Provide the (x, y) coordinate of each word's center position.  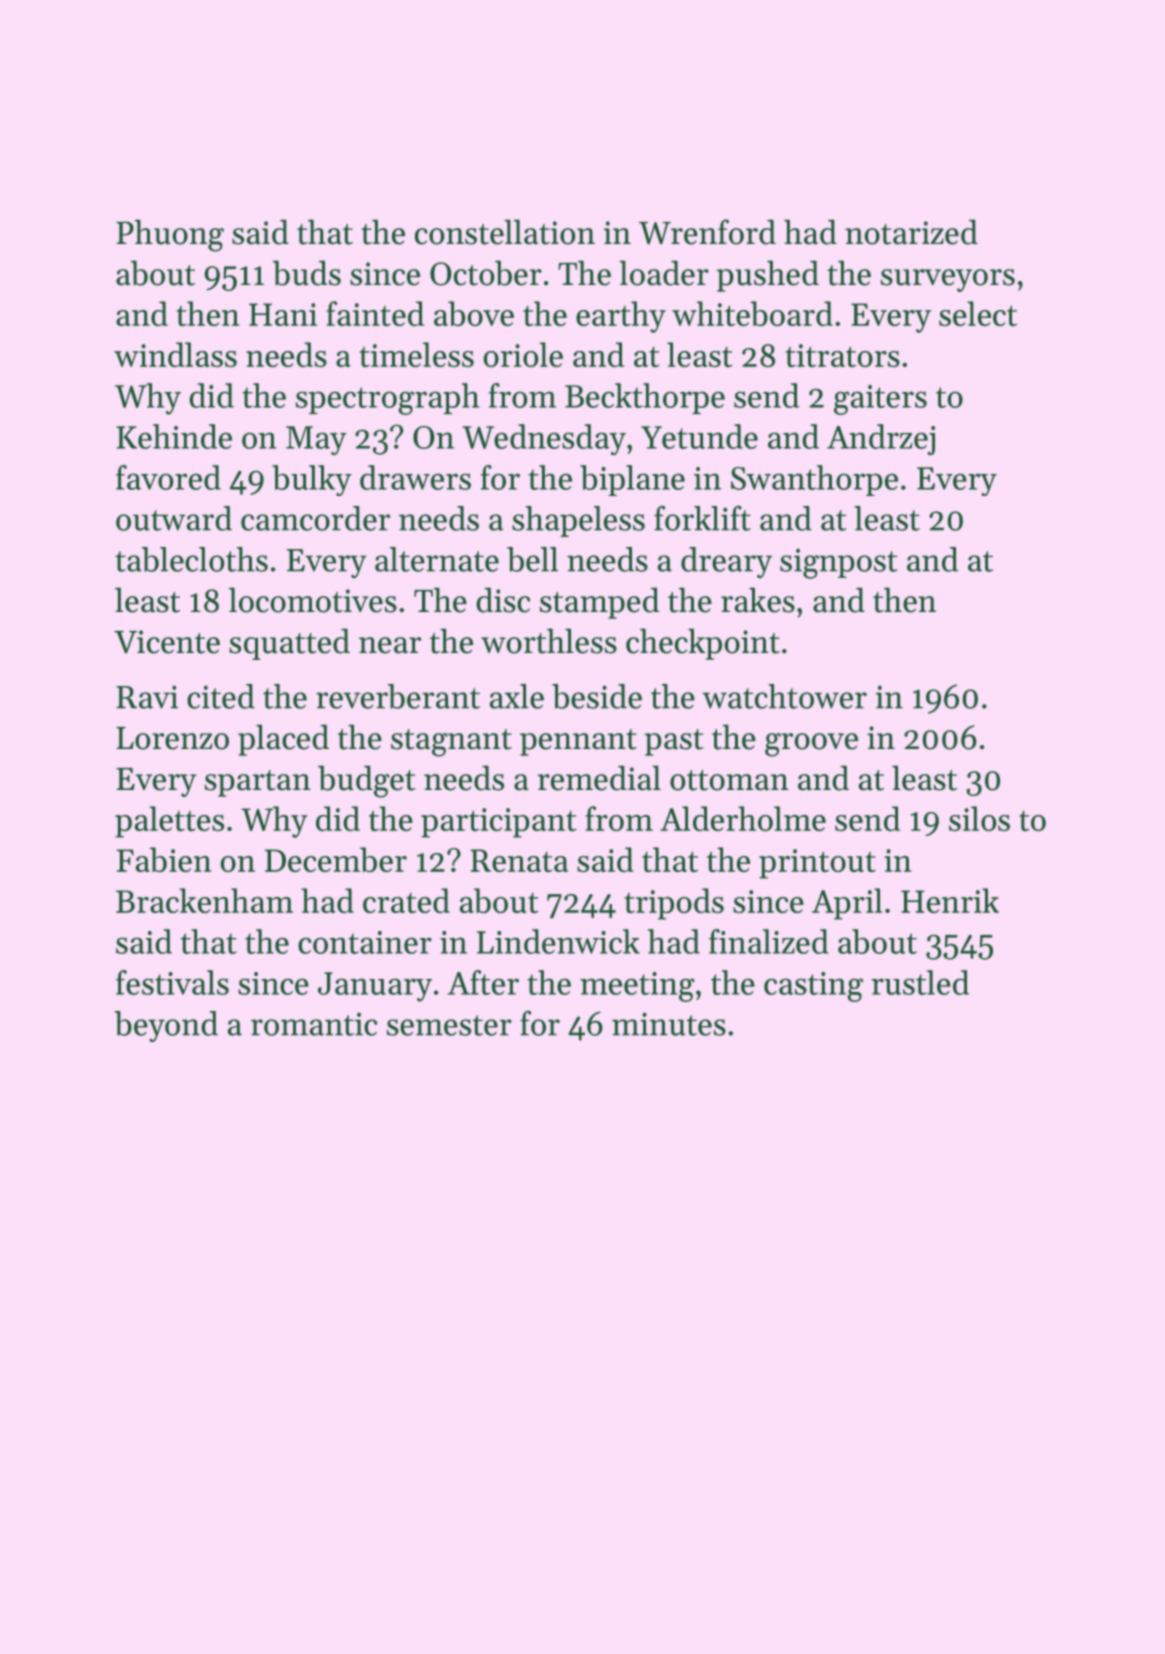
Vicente (167, 642)
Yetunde (699, 436)
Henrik (950, 900)
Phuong (170, 235)
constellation (505, 232)
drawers (415, 477)
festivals (172, 982)
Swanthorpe (814, 480)
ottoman (729, 780)
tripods (674, 904)
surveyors (948, 280)
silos (979, 818)
